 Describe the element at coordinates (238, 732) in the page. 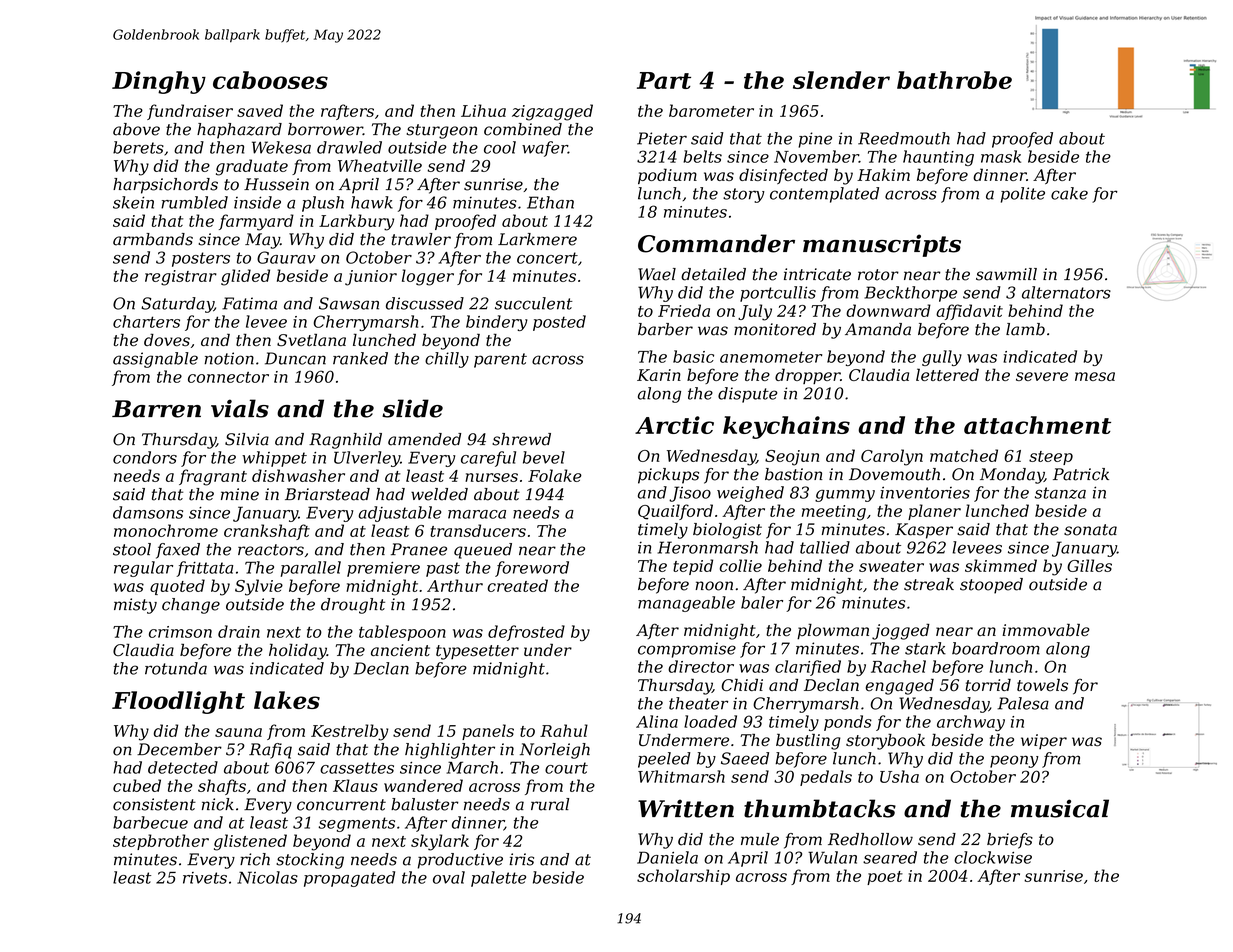

I see `sauna` at that location.
